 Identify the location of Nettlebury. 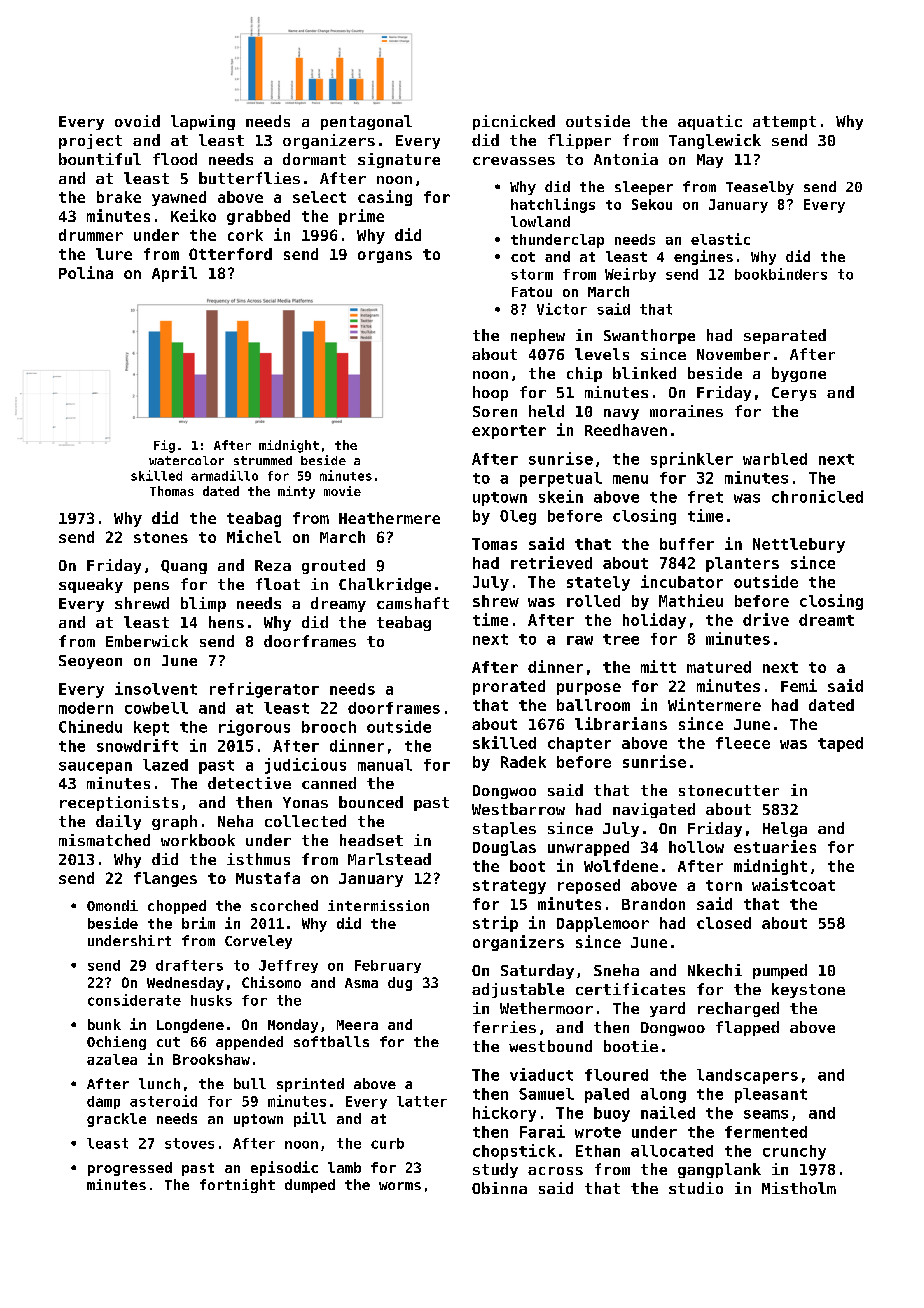
(799, 545).
